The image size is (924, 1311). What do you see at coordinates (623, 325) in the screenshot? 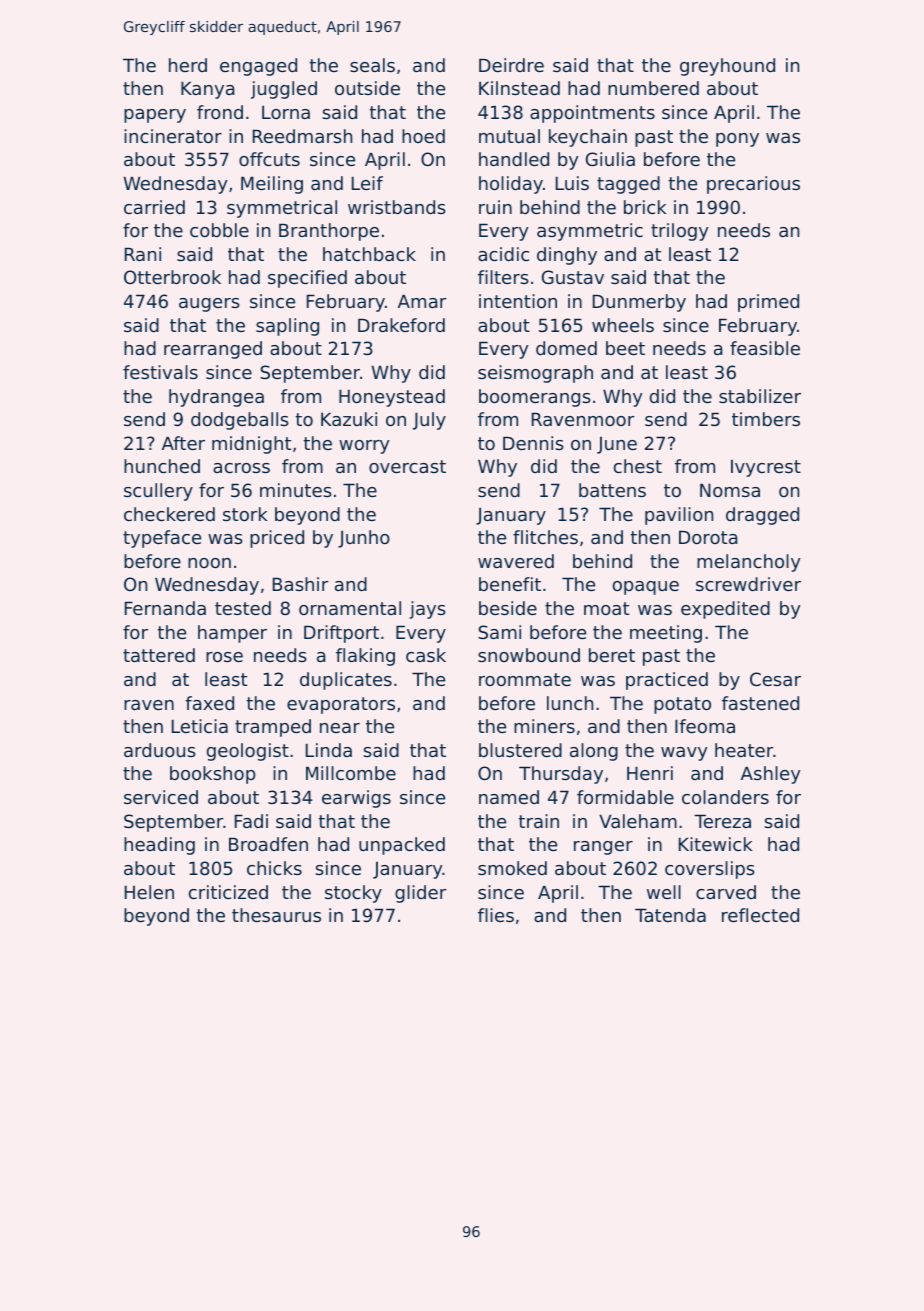
I see `wheels` at bounding box center [623, 325].
